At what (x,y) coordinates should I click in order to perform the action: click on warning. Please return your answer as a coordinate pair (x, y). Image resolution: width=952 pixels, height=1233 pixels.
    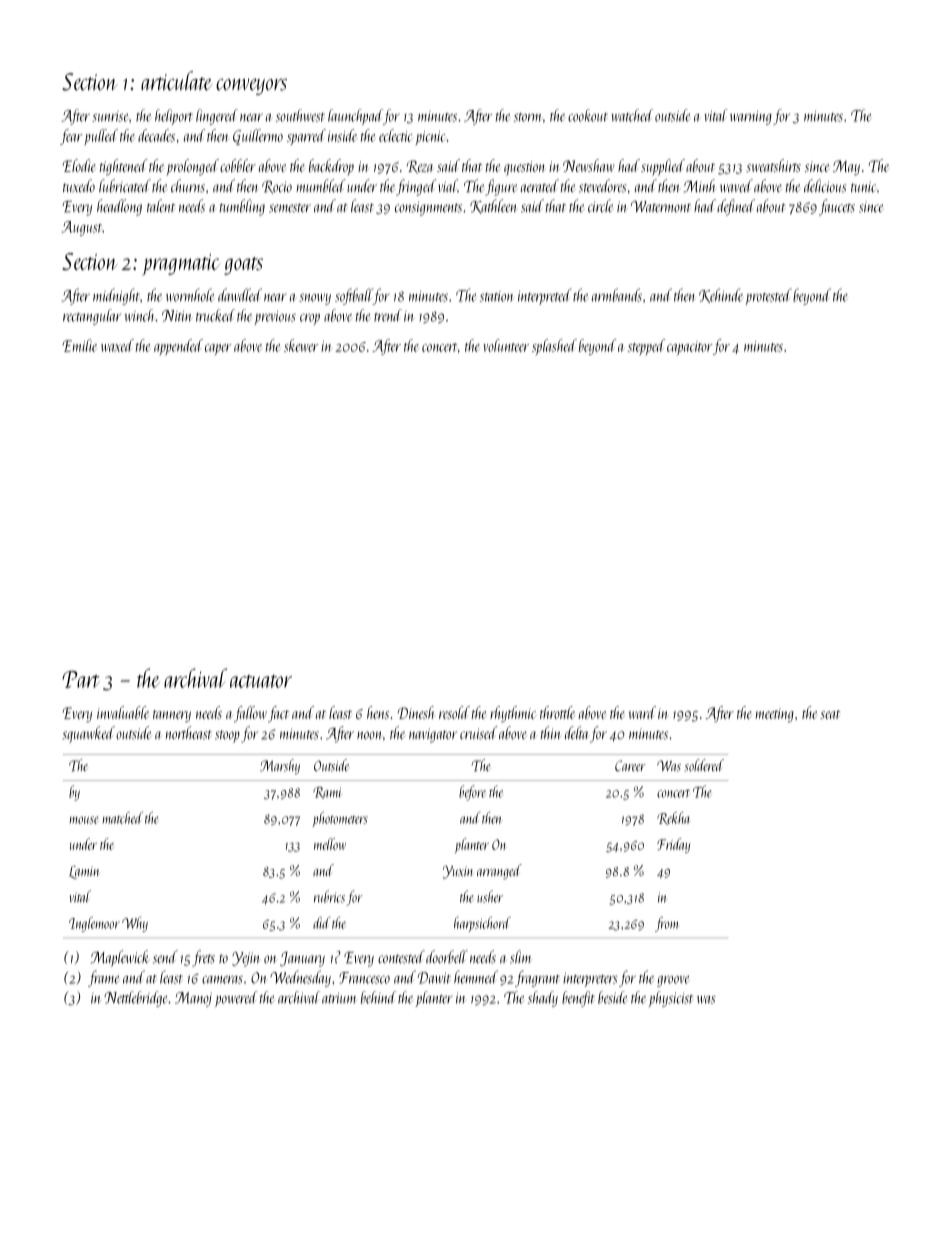
    Looking at the image, I should click on (751, 118).
